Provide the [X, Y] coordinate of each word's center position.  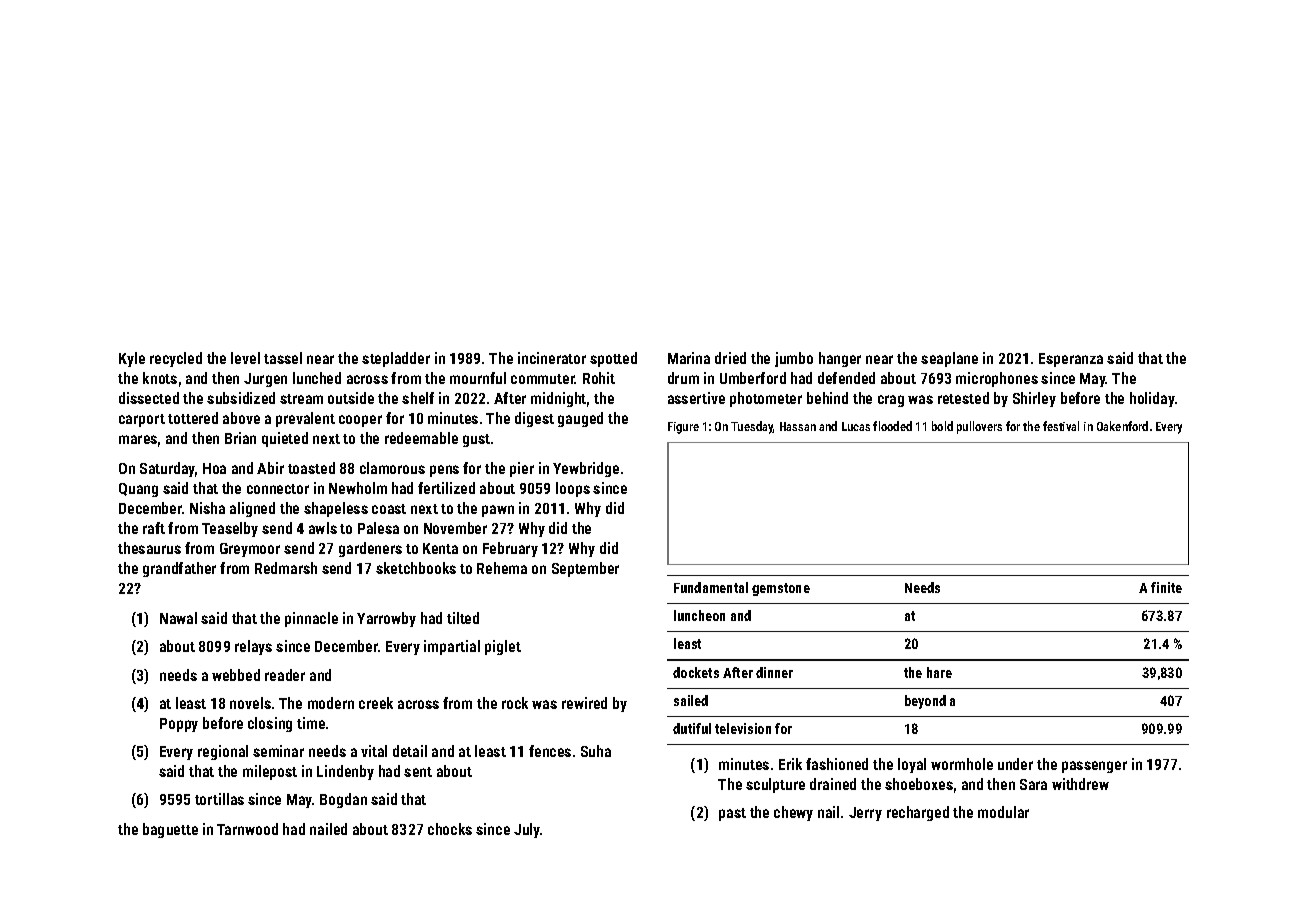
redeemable [421, 438]
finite [1166, 587]
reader [285, 675]
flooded [892, 426]
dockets [696, 672]
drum [683, 378]
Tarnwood [247, 829]
